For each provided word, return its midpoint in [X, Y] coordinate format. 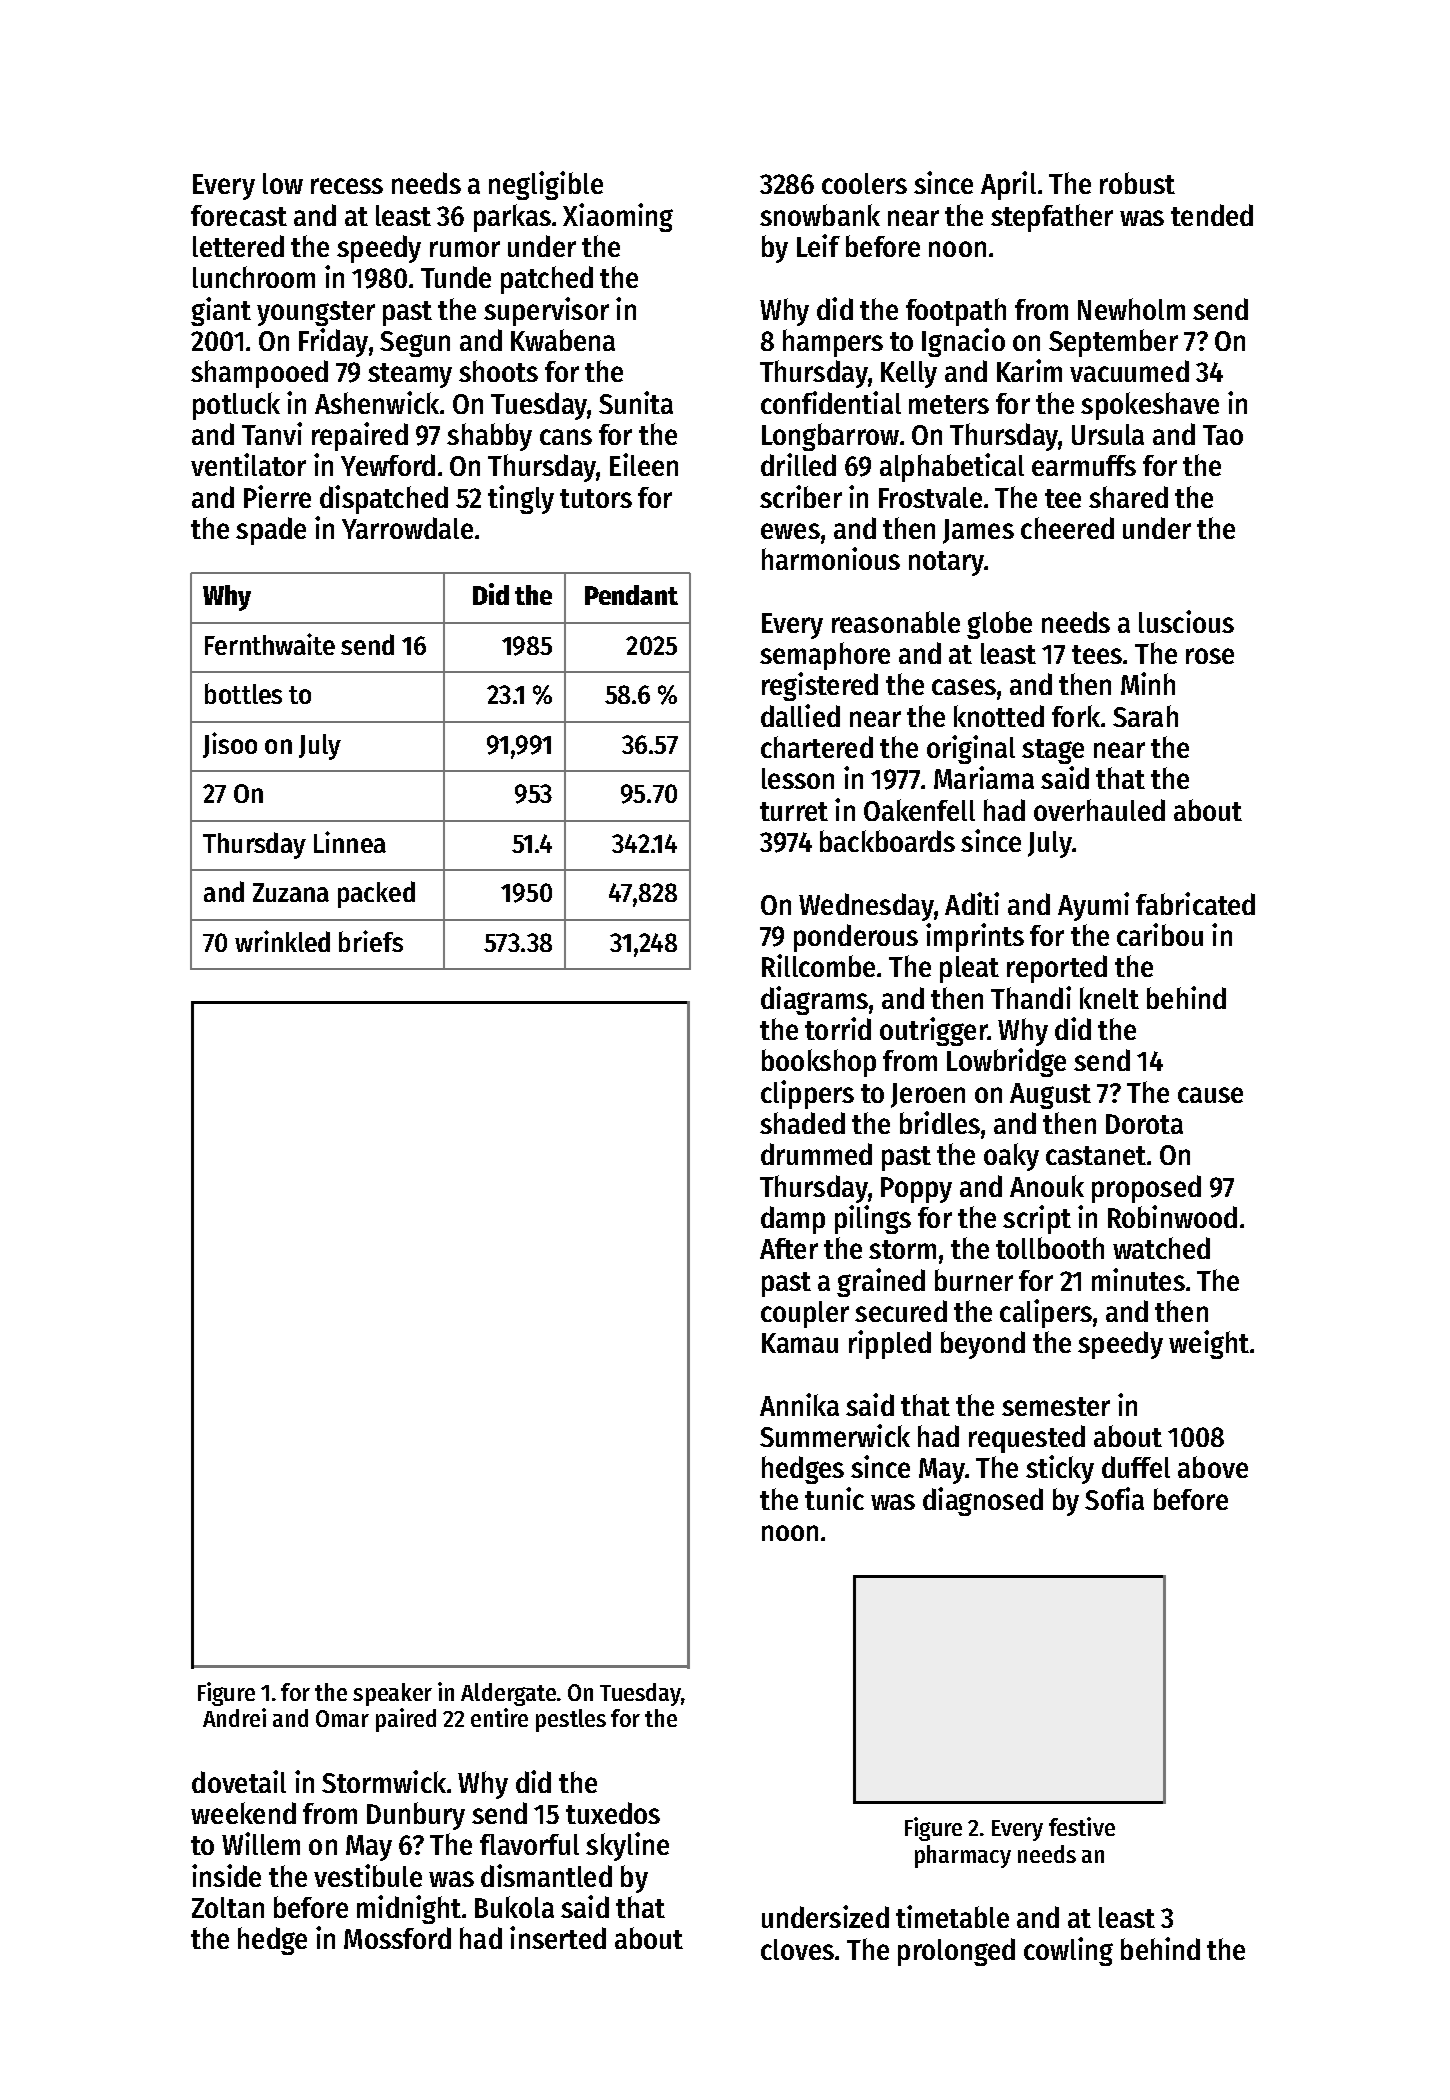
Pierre [277, 496]
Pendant [631, 595]
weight [1209, 1344]
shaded [802, 1123]
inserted [558, 1937]
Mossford [397, 1938]
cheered [1067, 528]
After [789, 1248]
